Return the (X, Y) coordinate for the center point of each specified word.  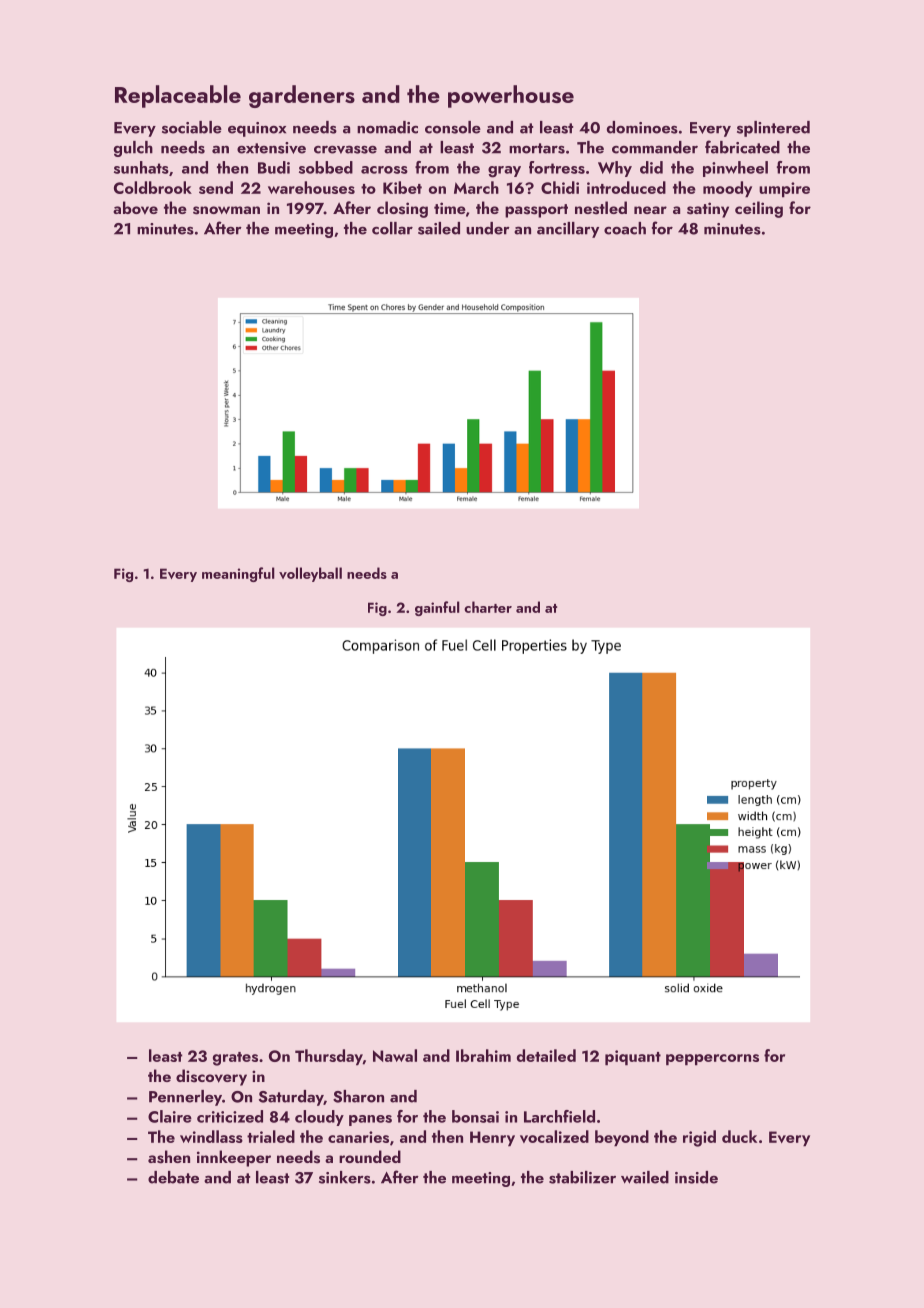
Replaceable (178, 96)
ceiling (759, 209)
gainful (437, 608)
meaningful (238, 574)
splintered (773, 129)
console (453, 127)
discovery (211, 1077)
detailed (546, 1055)
